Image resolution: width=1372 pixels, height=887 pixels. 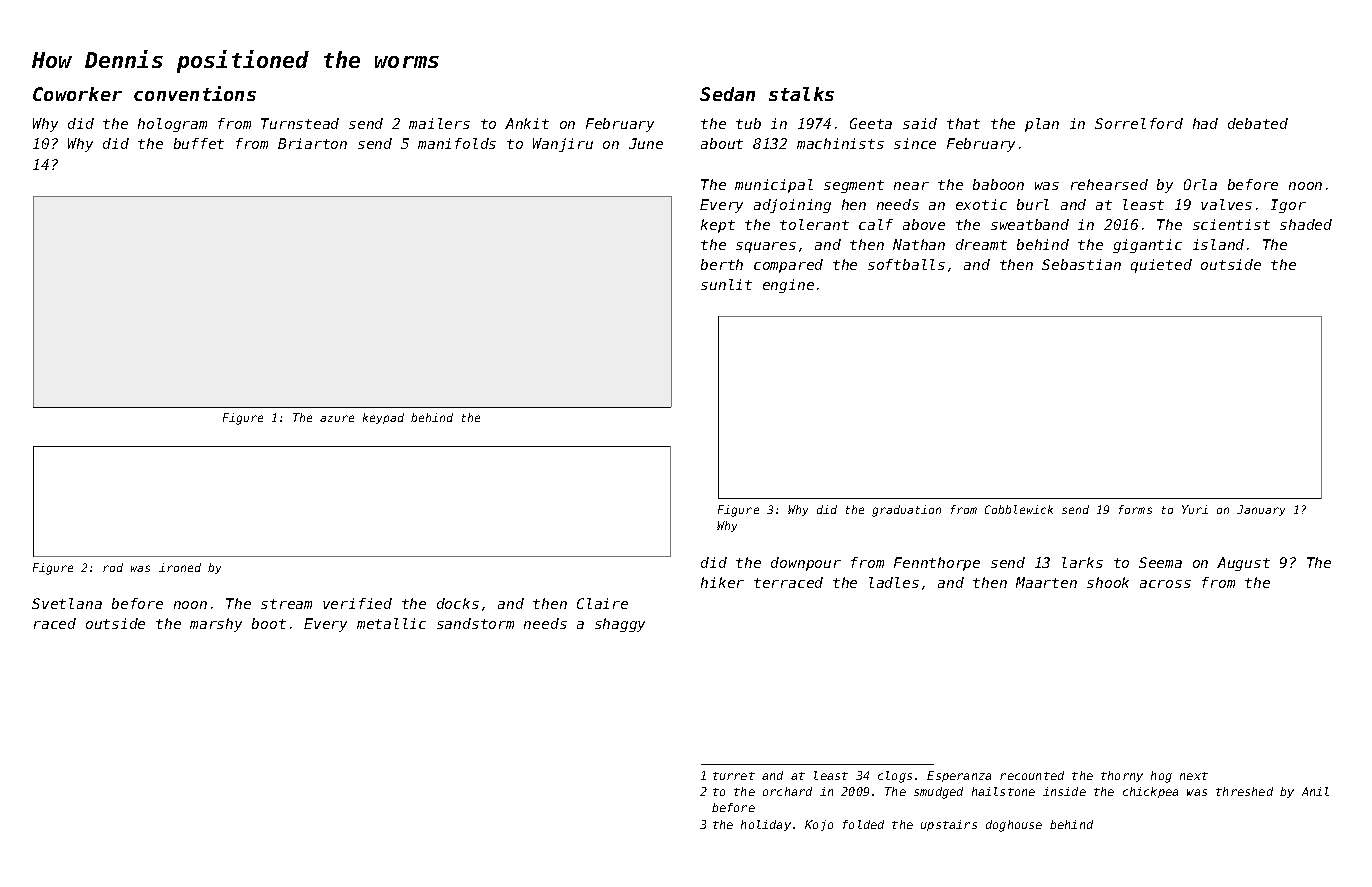 I want to click on engine, so click(x=788, y=286).
